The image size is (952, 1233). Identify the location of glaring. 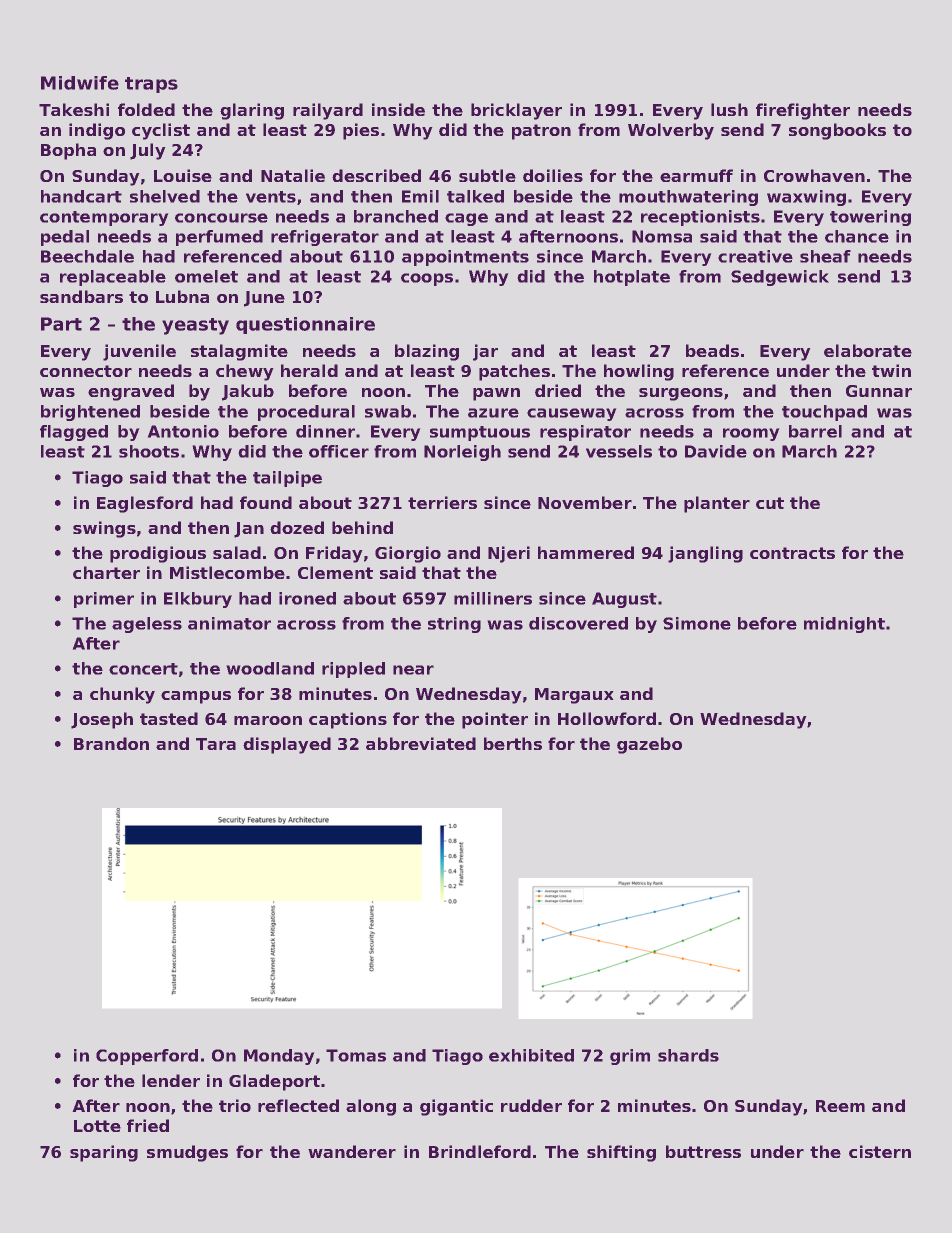
(252, 111).
